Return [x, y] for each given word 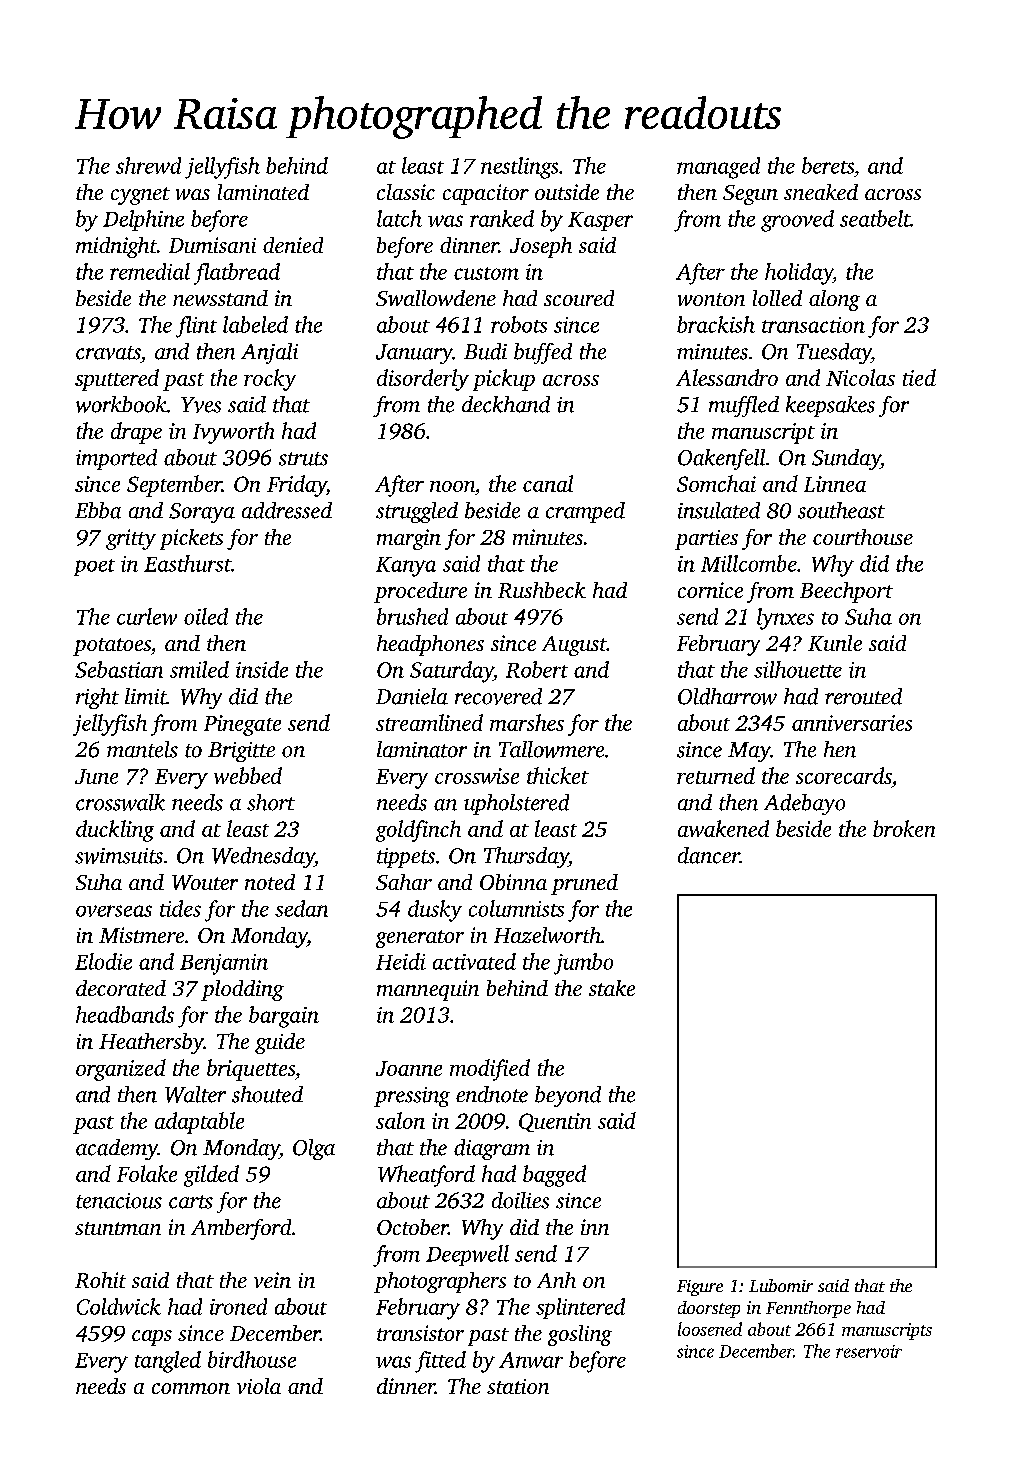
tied [919, 377]
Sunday [846, 459]
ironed [238, 1306]
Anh [556, 1280]
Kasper [600, 221]
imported [116, 459]
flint [196, 327]
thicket [558, 775]
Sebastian [119, 669]
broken [904, 828]
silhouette [798, 669]
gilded [211, 1176]
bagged [554, 1176]
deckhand [506, 404]
